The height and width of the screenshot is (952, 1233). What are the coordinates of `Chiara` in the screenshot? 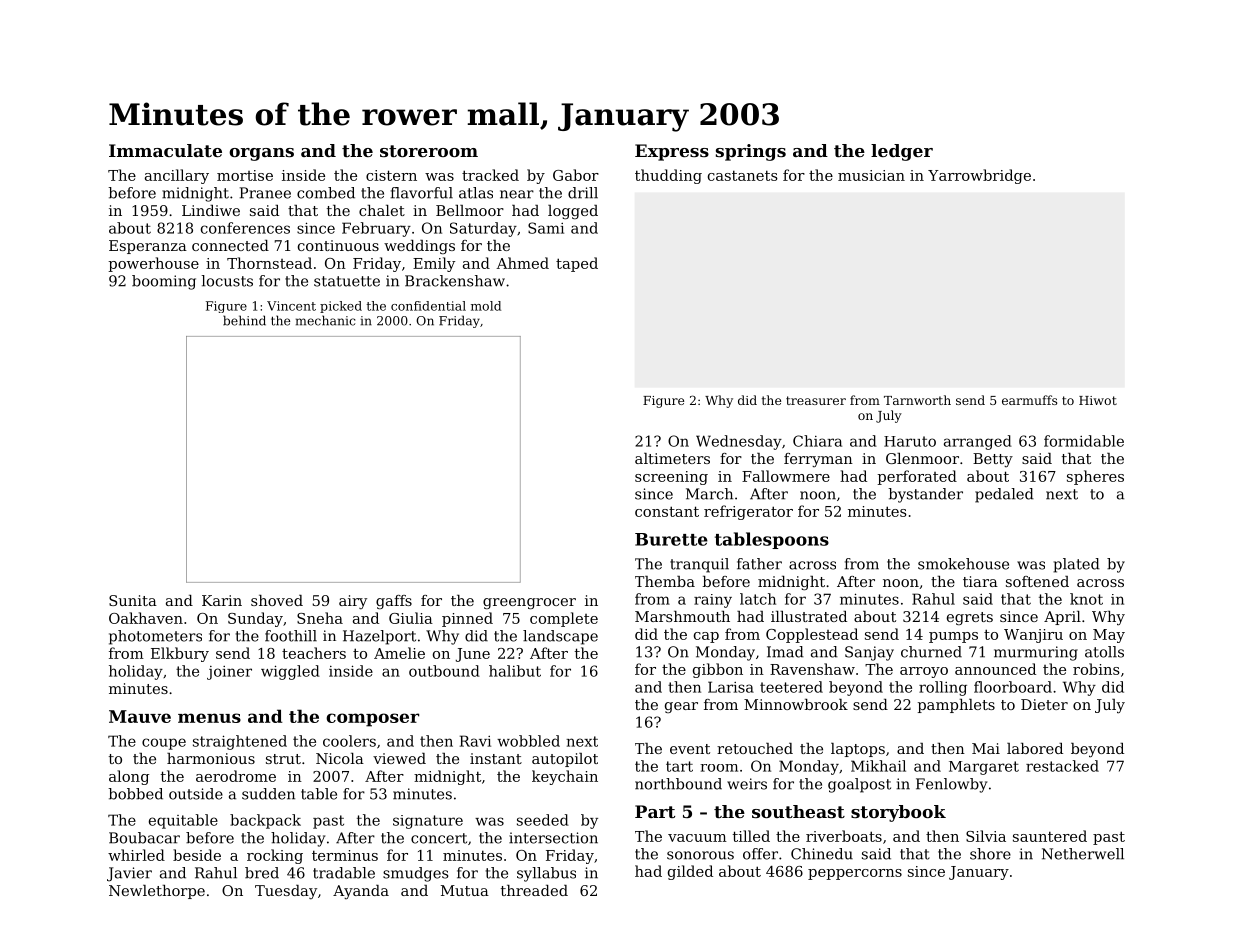 It's located at (817, 441).
